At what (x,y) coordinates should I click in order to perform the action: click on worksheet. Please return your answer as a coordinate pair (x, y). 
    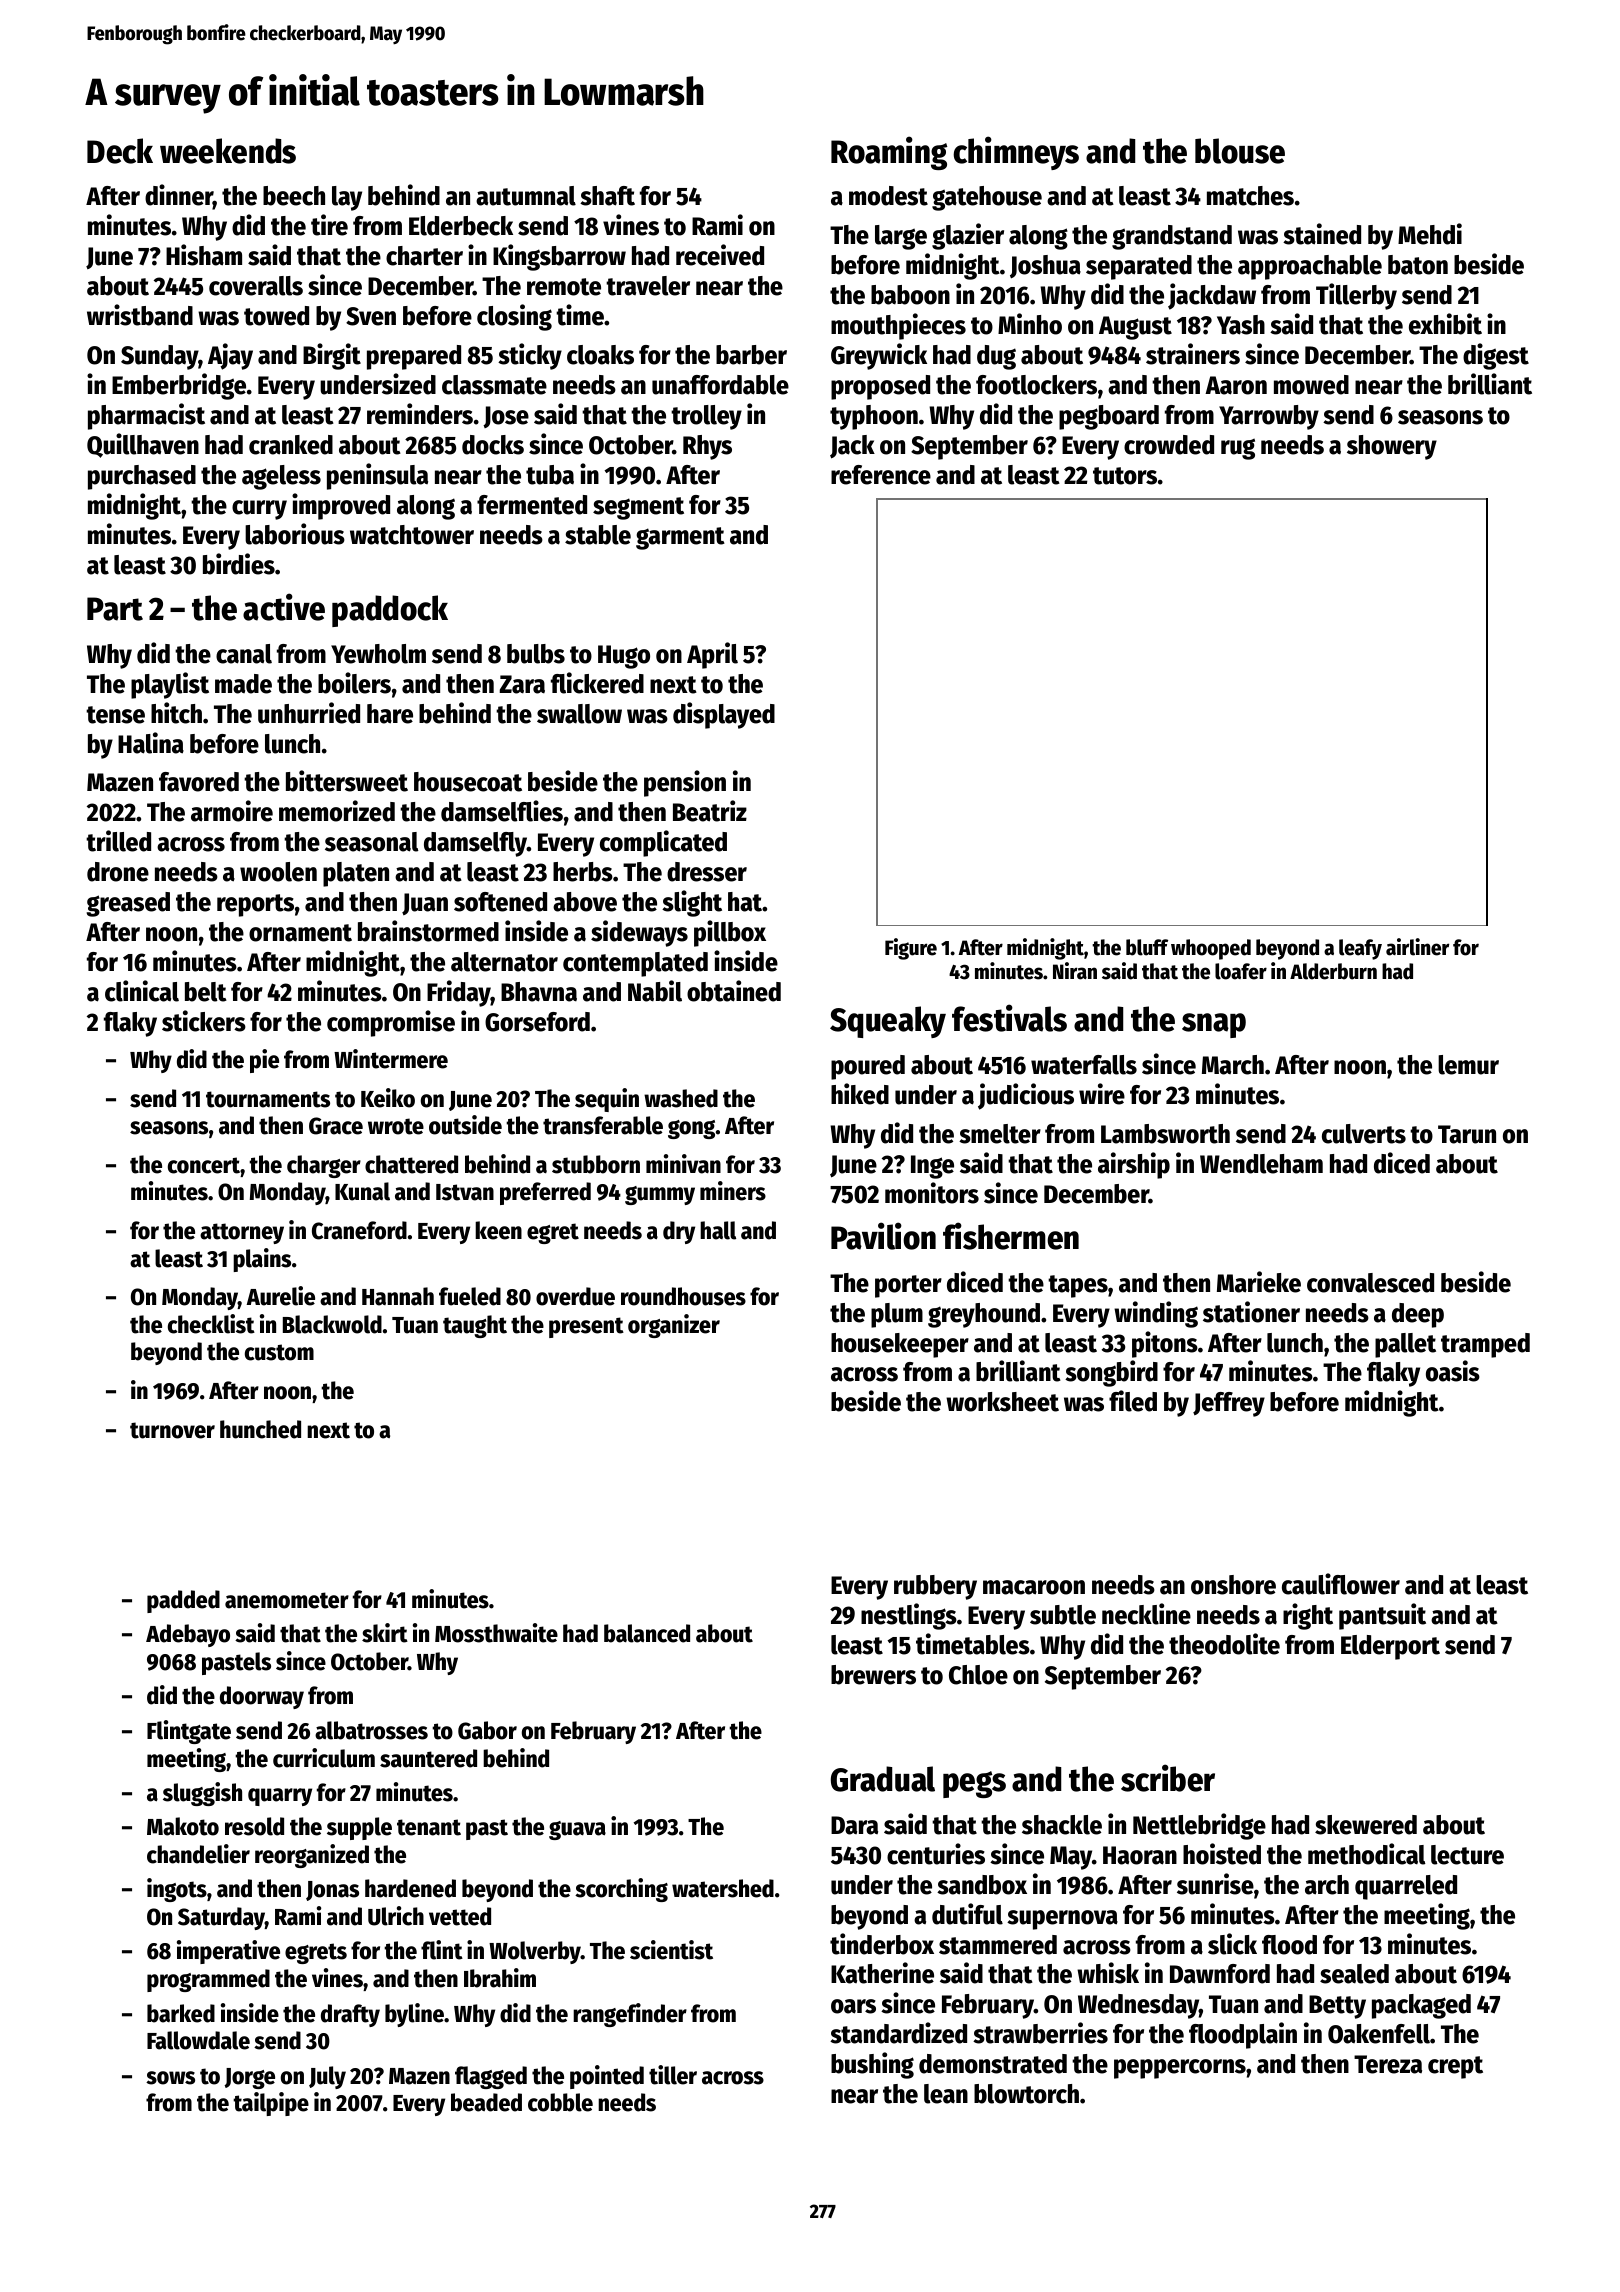
    Looking at the image, I should click on (1002, 1402).
